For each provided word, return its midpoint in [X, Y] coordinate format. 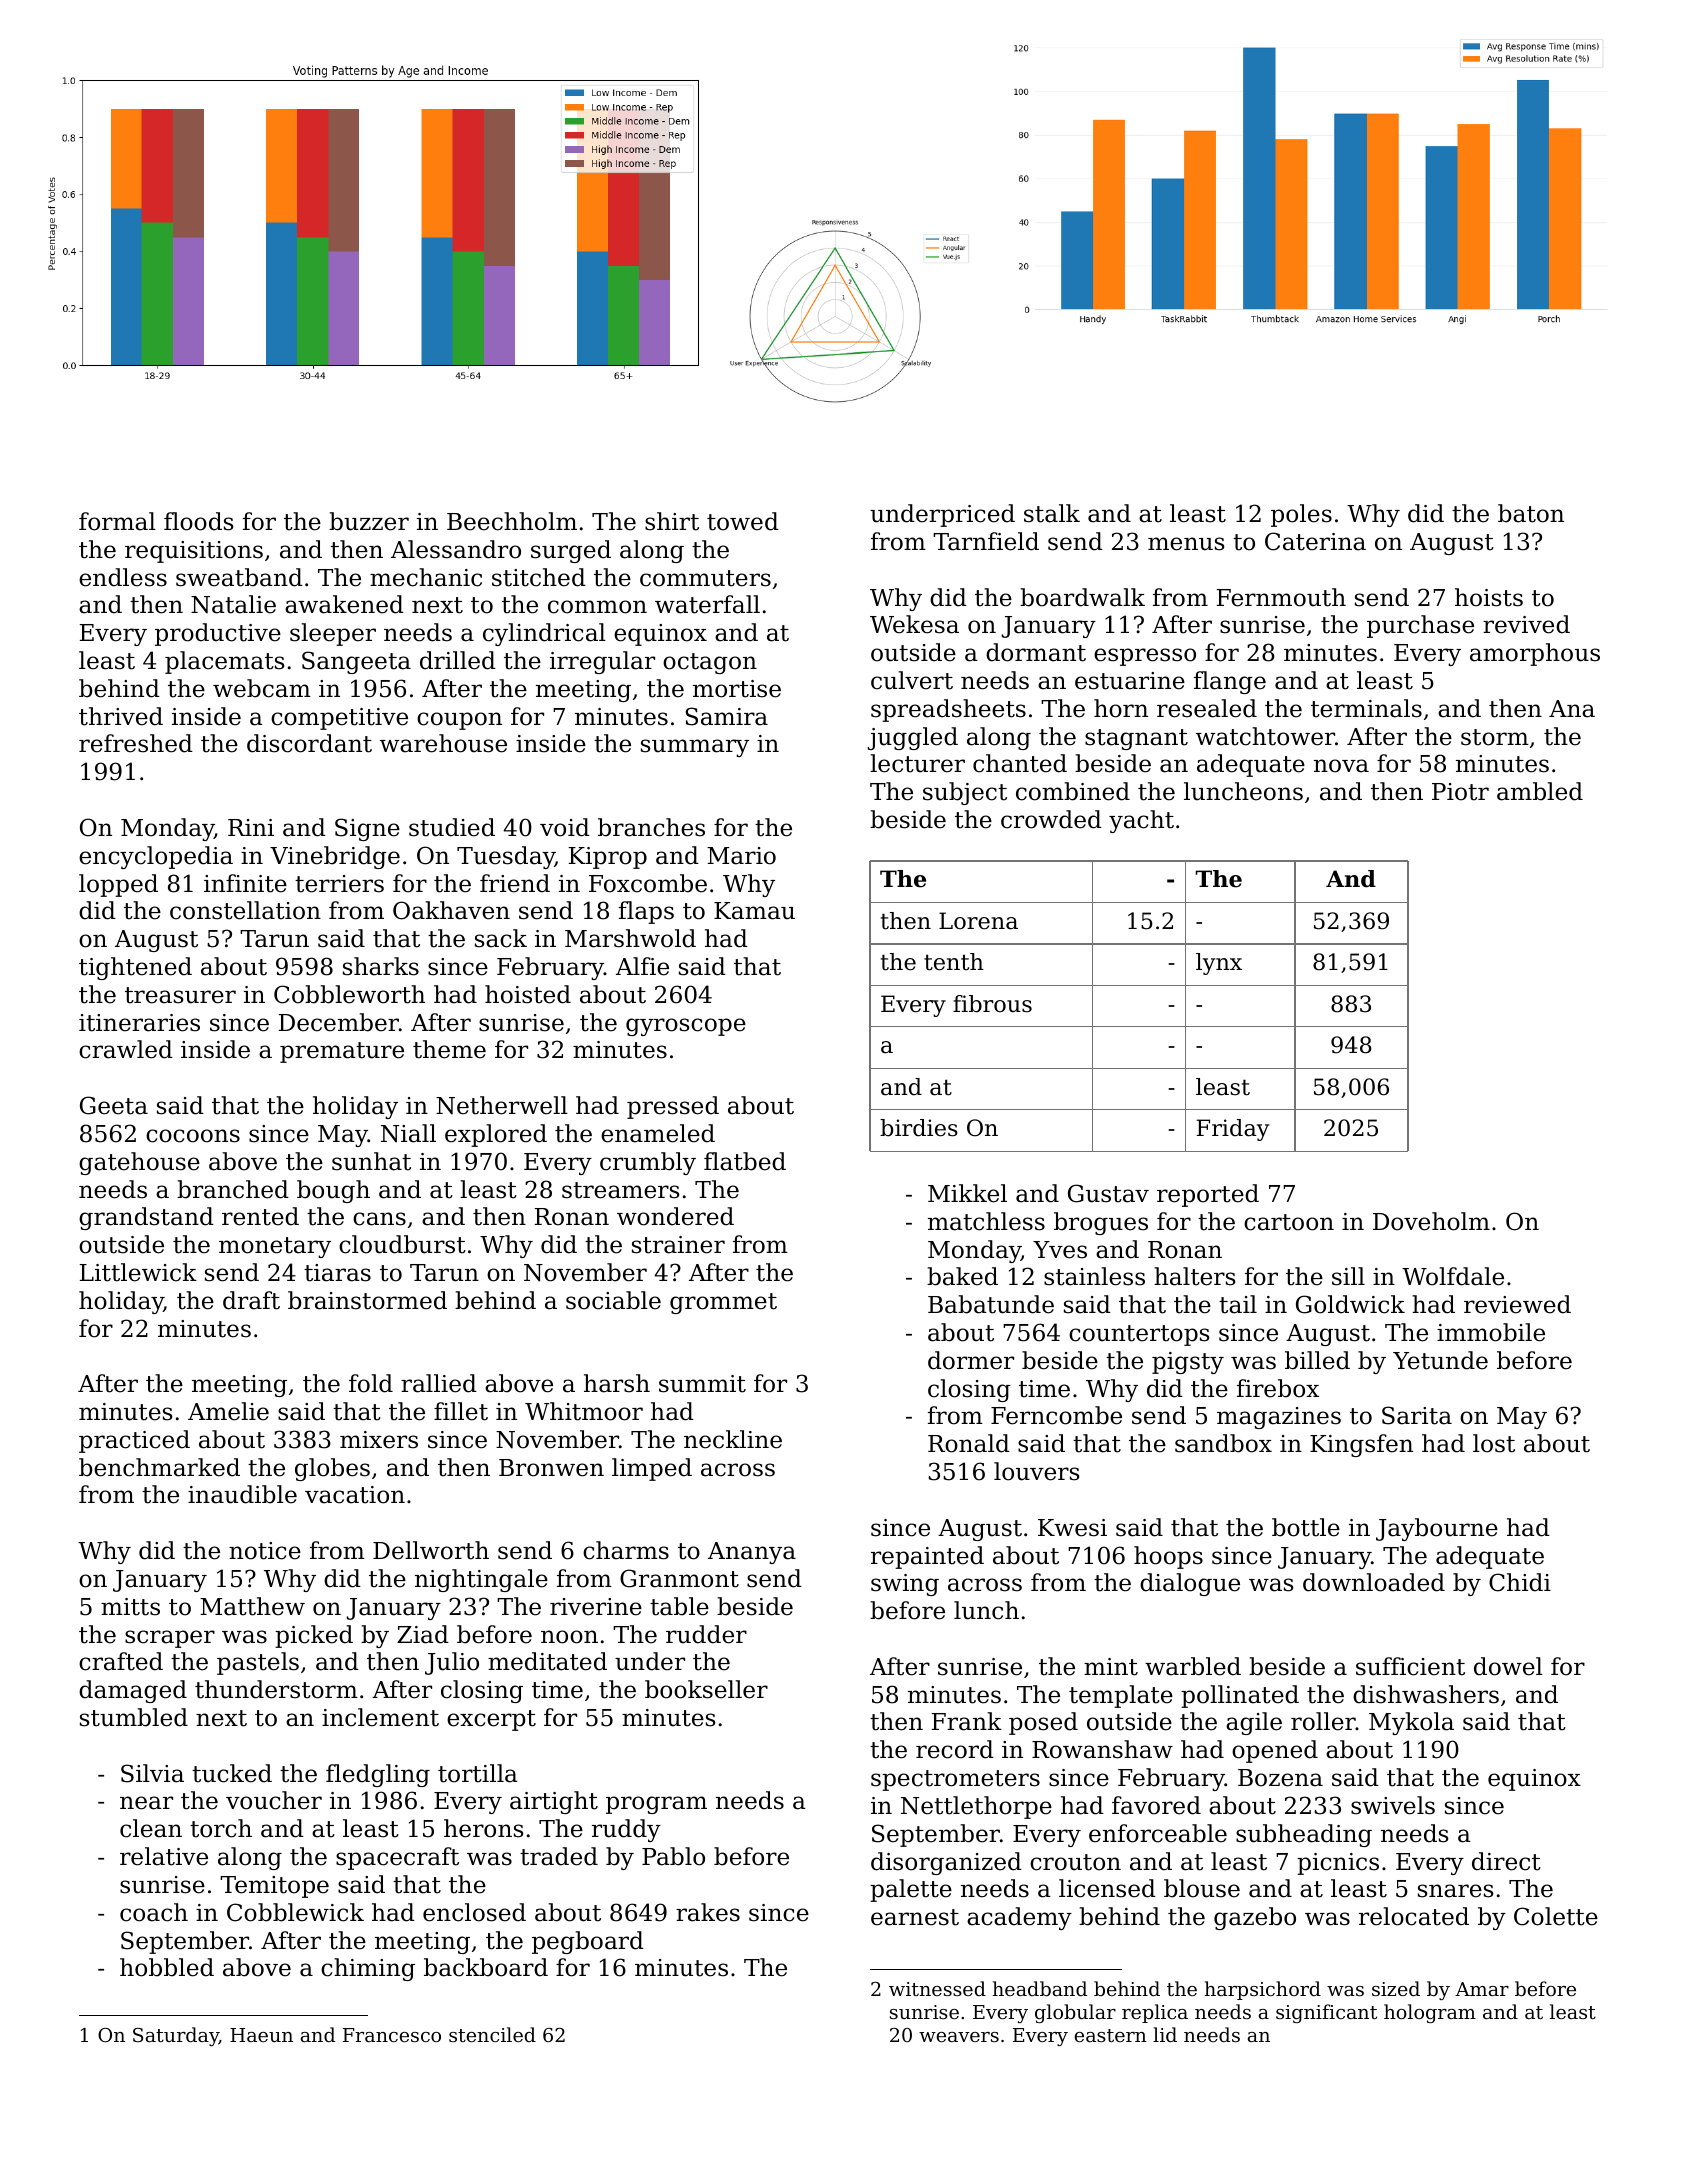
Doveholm [1431, 1221]
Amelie [228, 1411]
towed [743, 521]
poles [1301, 515]
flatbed [745, 1161]
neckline [733, 1439]
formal [117, 521]
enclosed [474, 1912]
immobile [1491, 1332]
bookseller [706, 1689]
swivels [1393, 1805]
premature [342, 1052]
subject [965, 793]
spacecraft [397, 1858]
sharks [381, 966]
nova [1341, 766]
